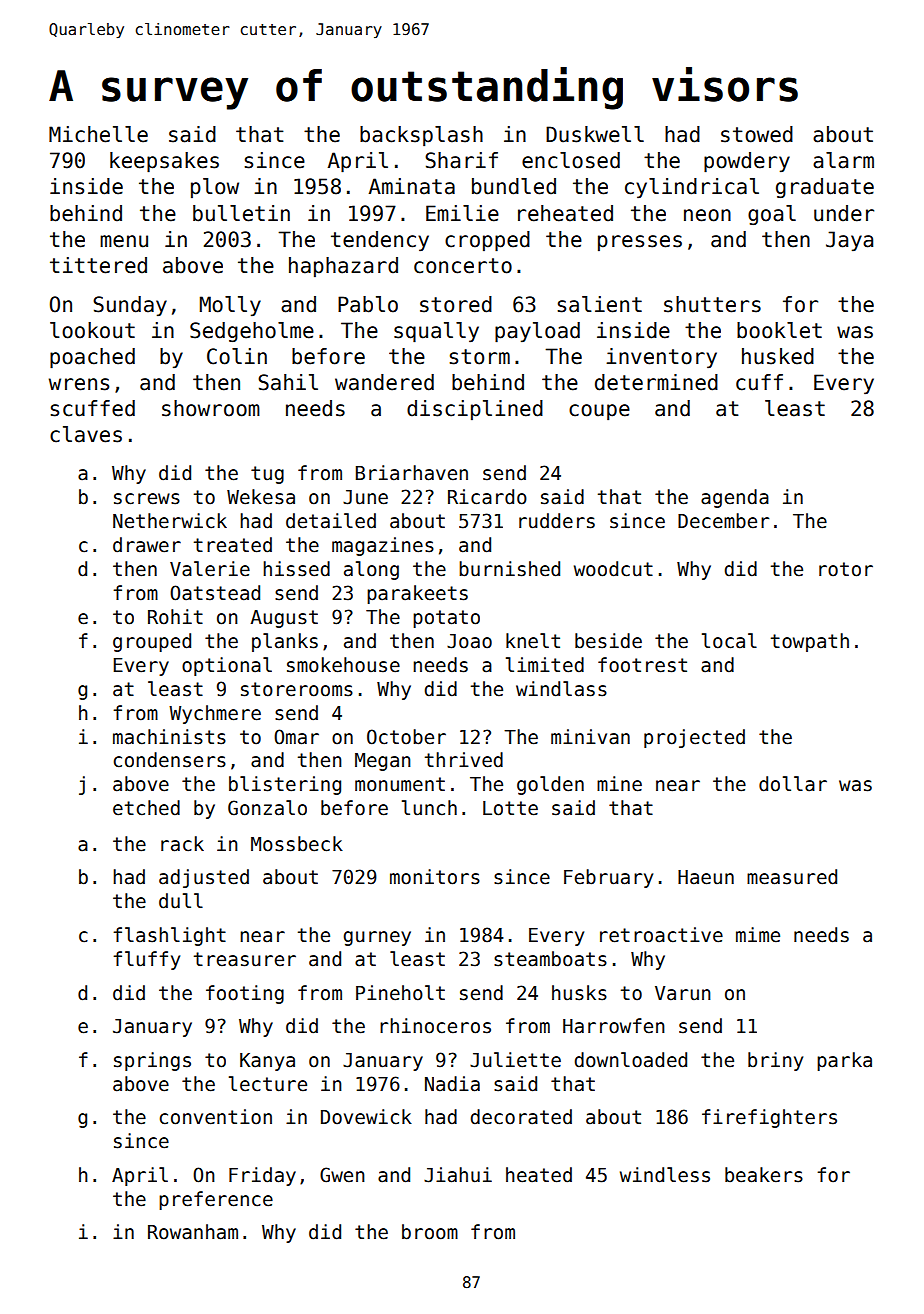  I want to click on beside, so click(608, 641).
